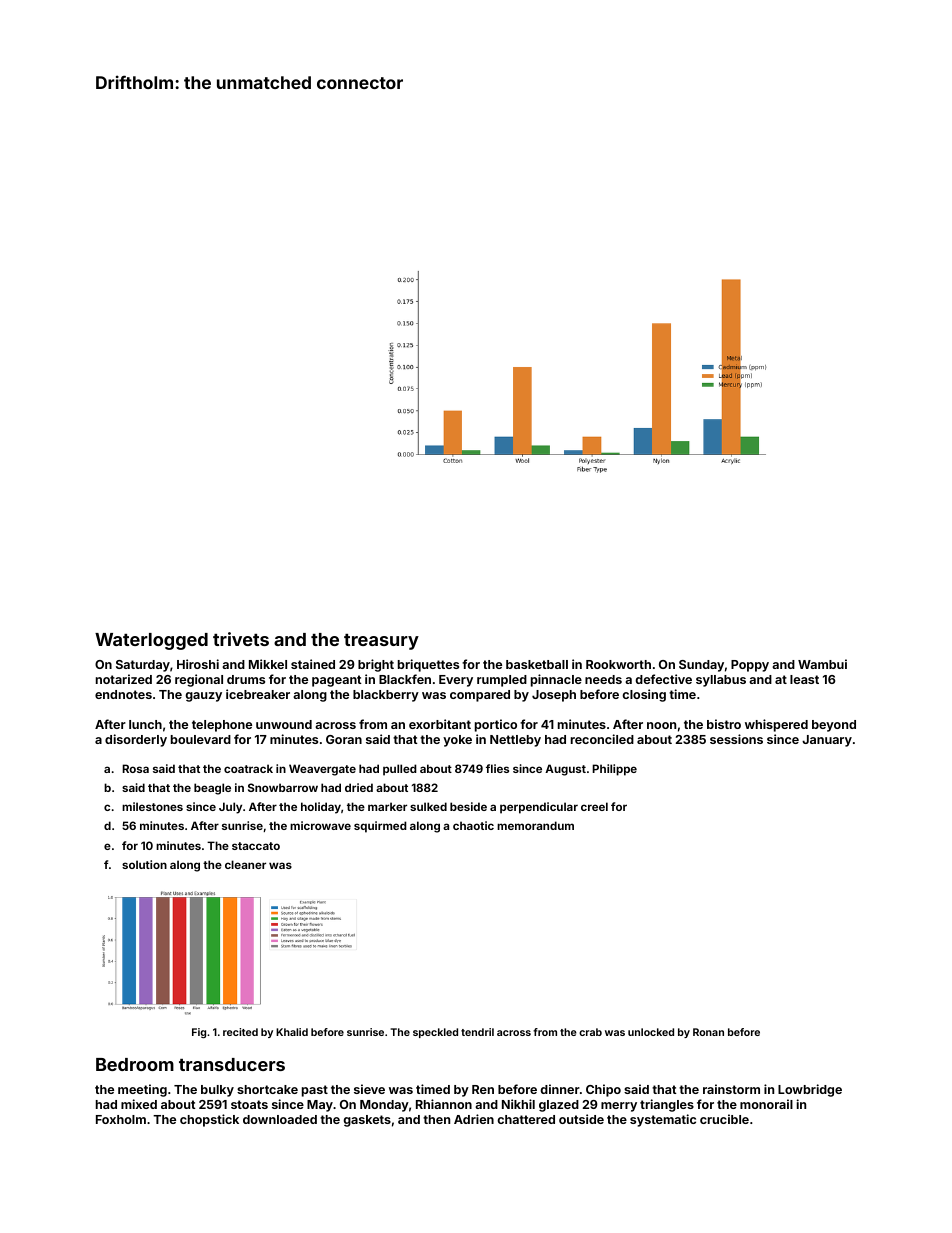 This document has height=1233, width=952. What do you see at coordinates (144, 864) in the document?
I see `solution` at bounding box center [144, 864].
